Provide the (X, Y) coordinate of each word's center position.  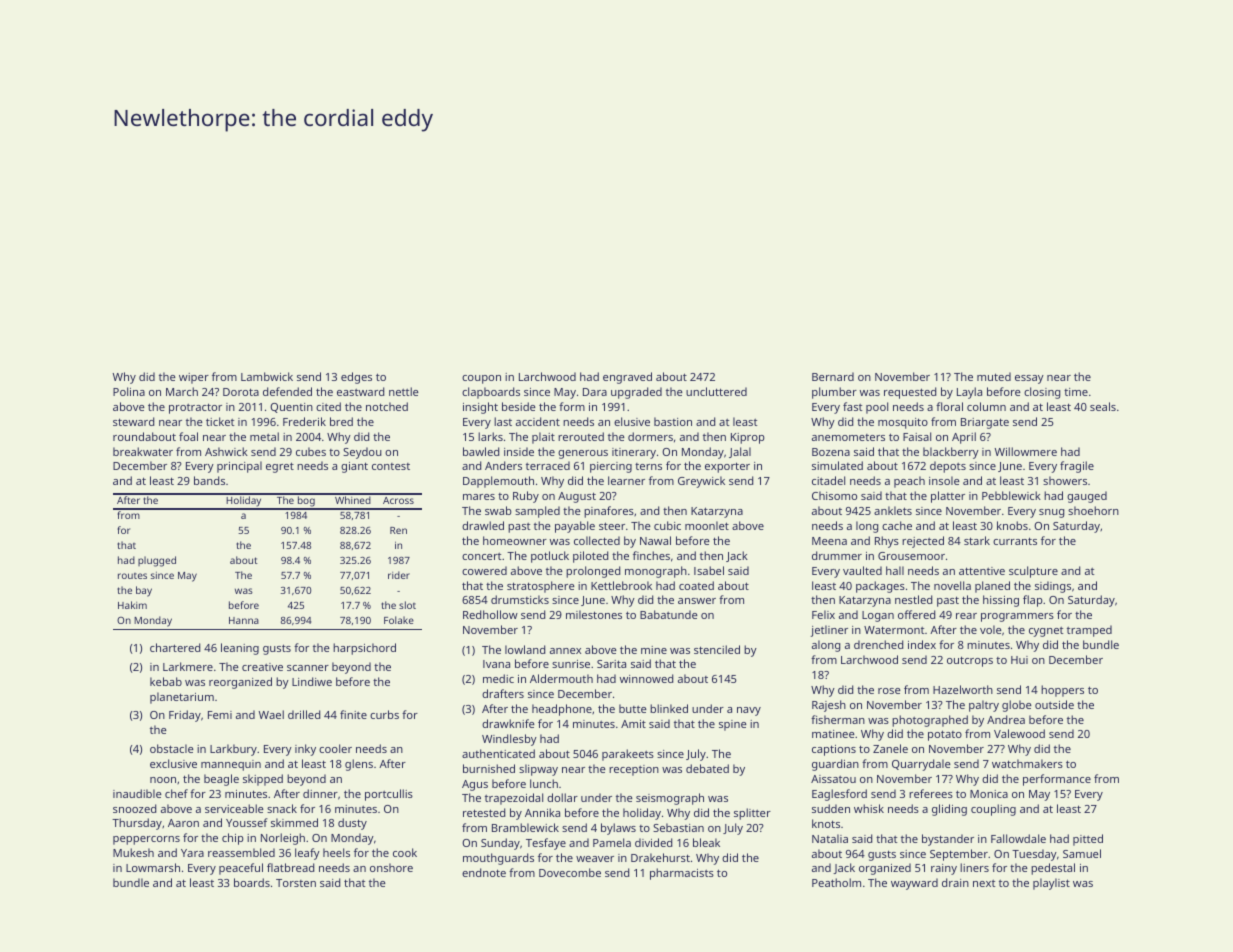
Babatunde (669, 614)
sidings (1053, 587)
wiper (194, 378)
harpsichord (364, 649)
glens (359, 765)
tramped (1089, 631)
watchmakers (1027, 763)
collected (597, 540)
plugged (157, 561)
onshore (391, 867)
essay (1029, 379)
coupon (481, 379)
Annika (542, 812)
